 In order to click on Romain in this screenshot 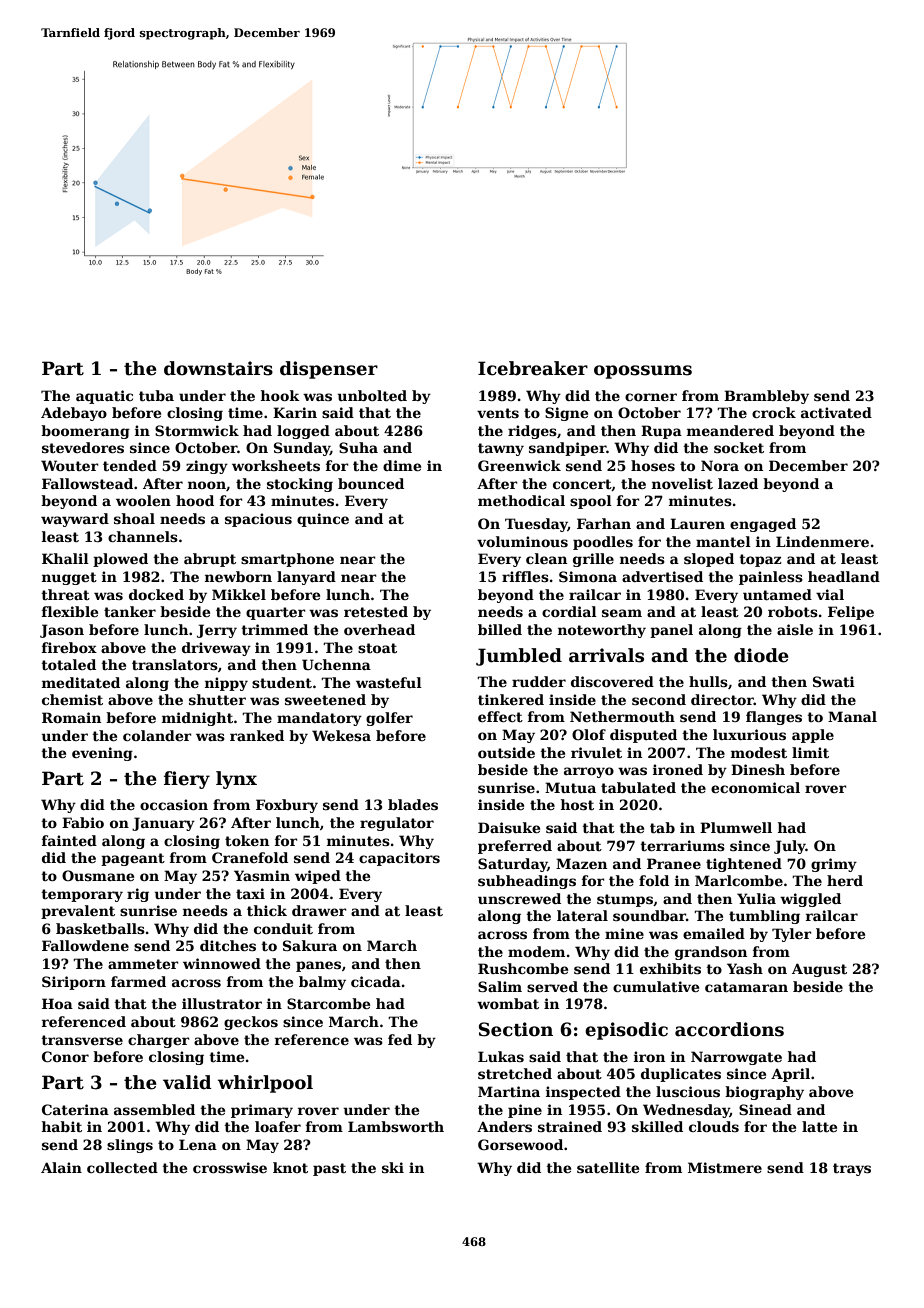, I will do `click(71, 717)`.
